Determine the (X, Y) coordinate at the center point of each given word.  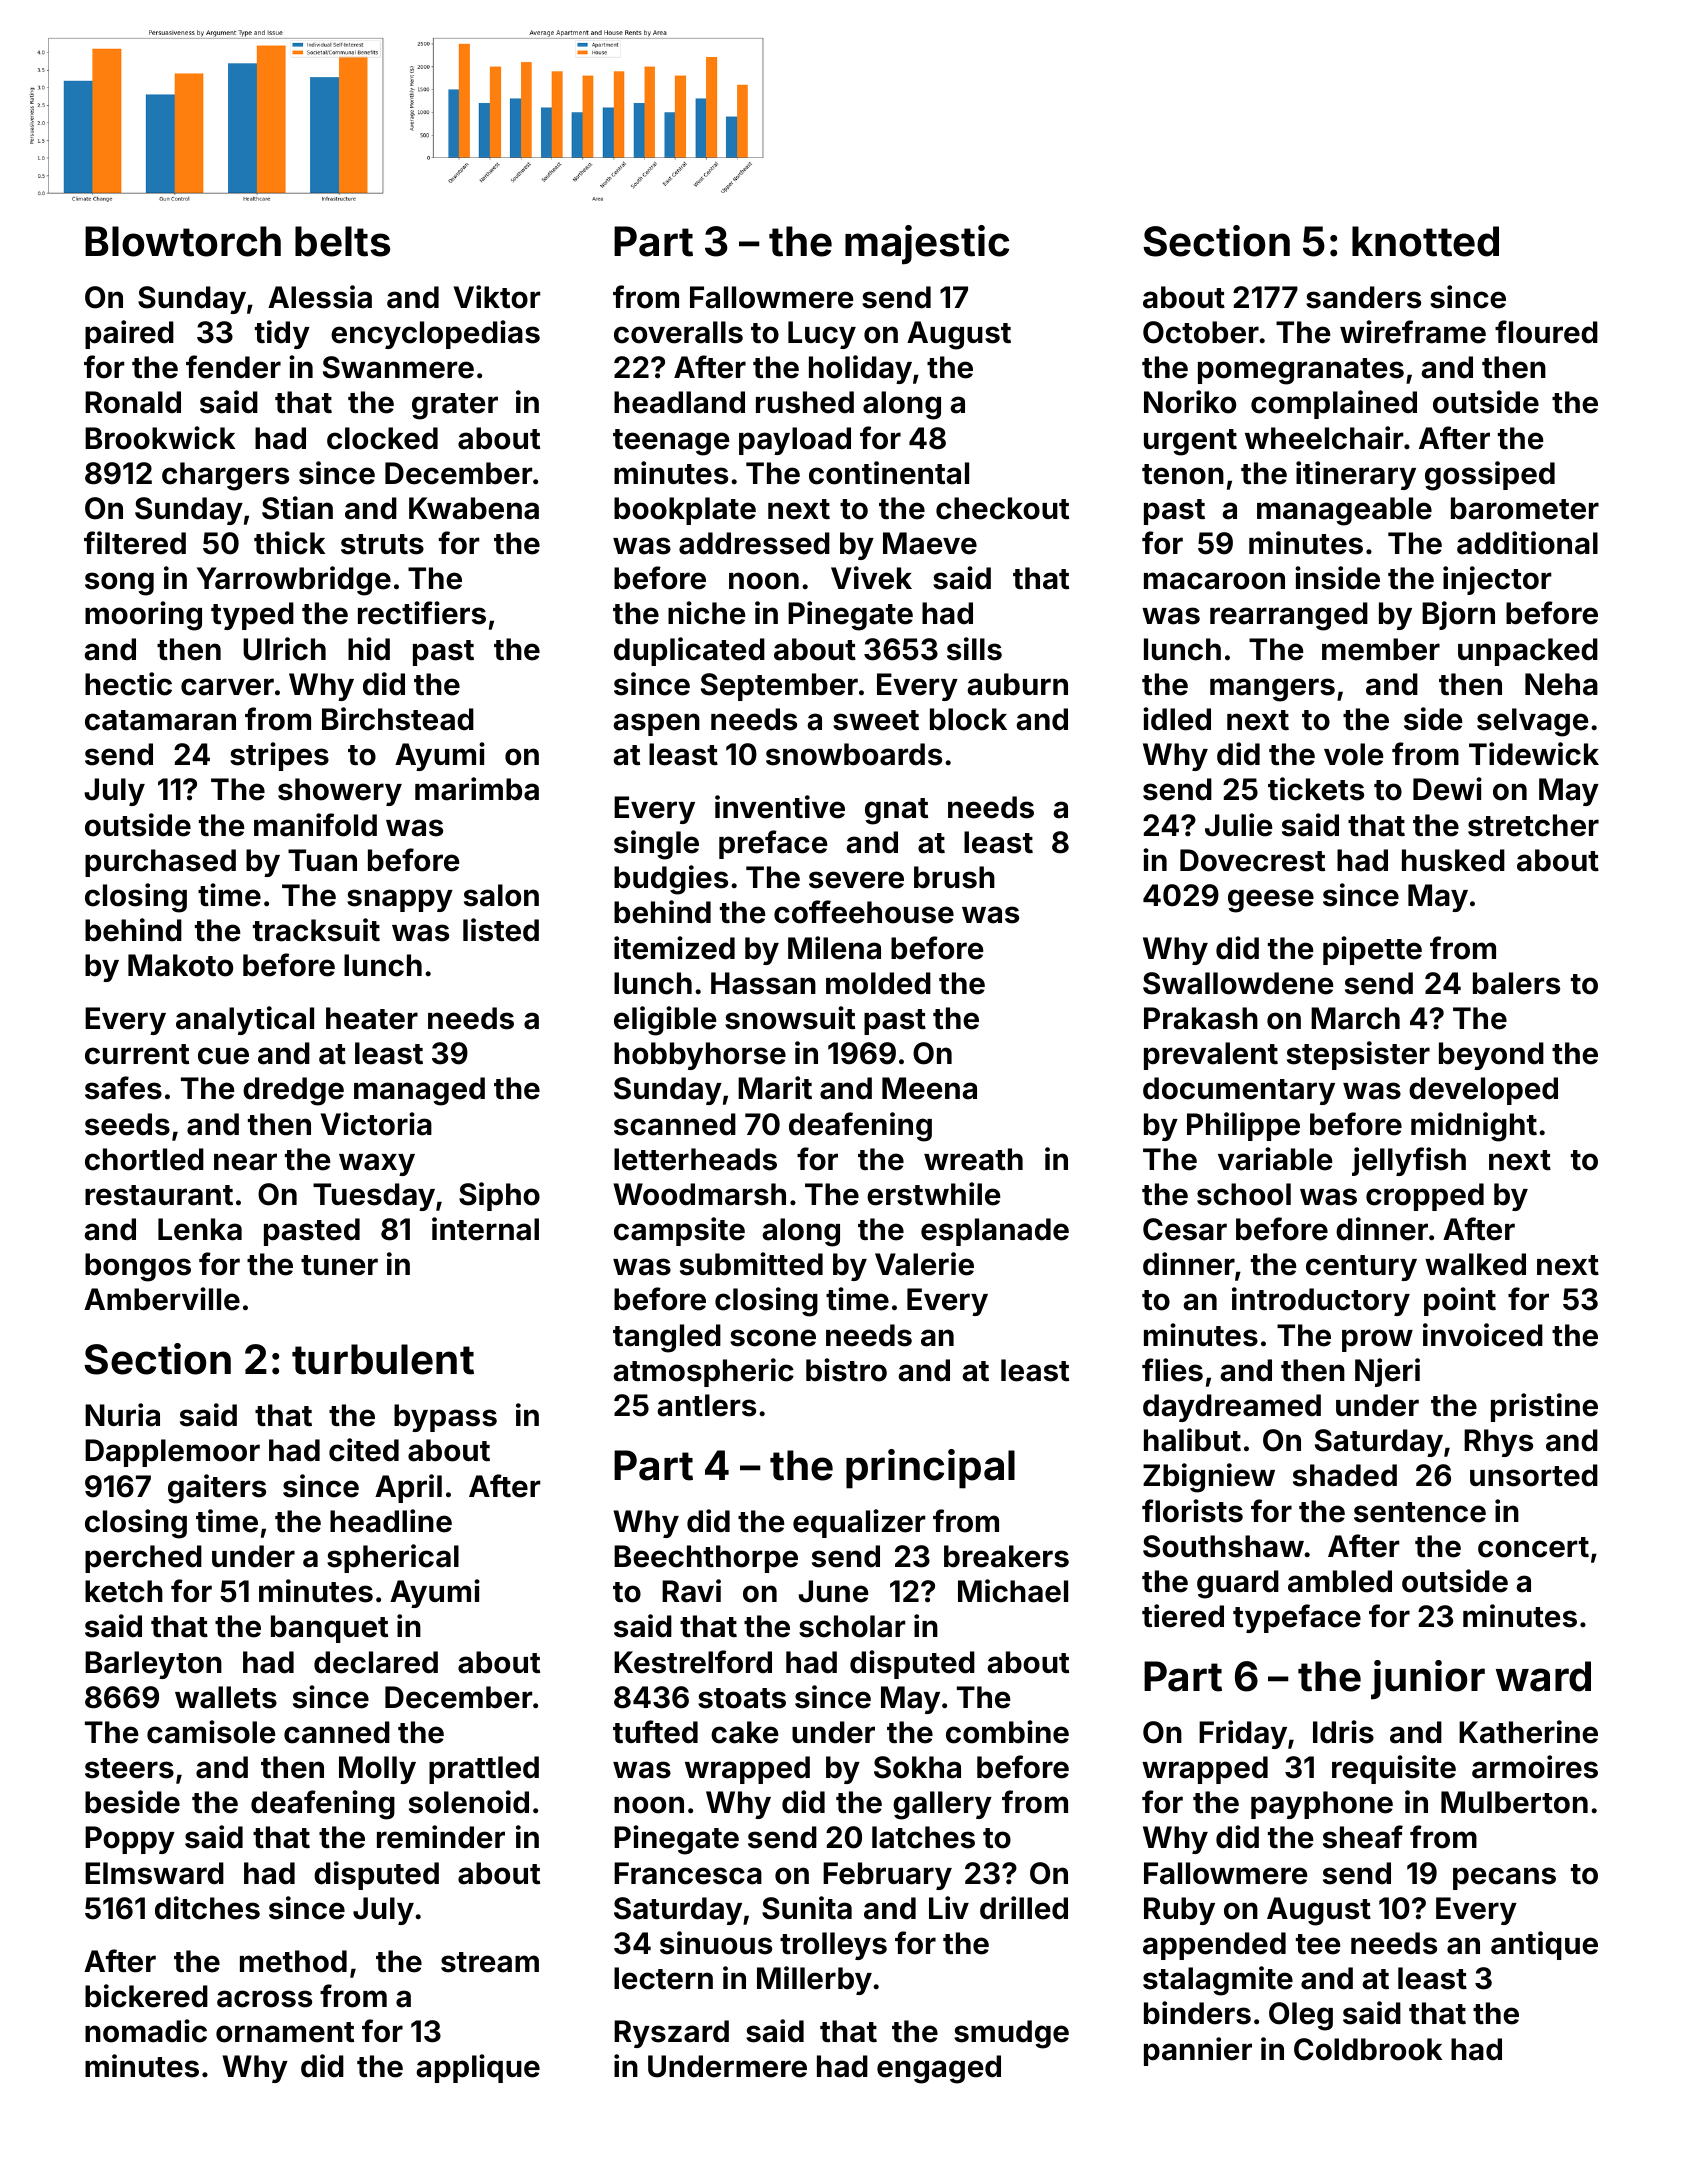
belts (342, 241)
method (293, 1961)
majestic (927, 245)
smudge (1011, 2034)
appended (1214, 1946)
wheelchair (1324, 438)
